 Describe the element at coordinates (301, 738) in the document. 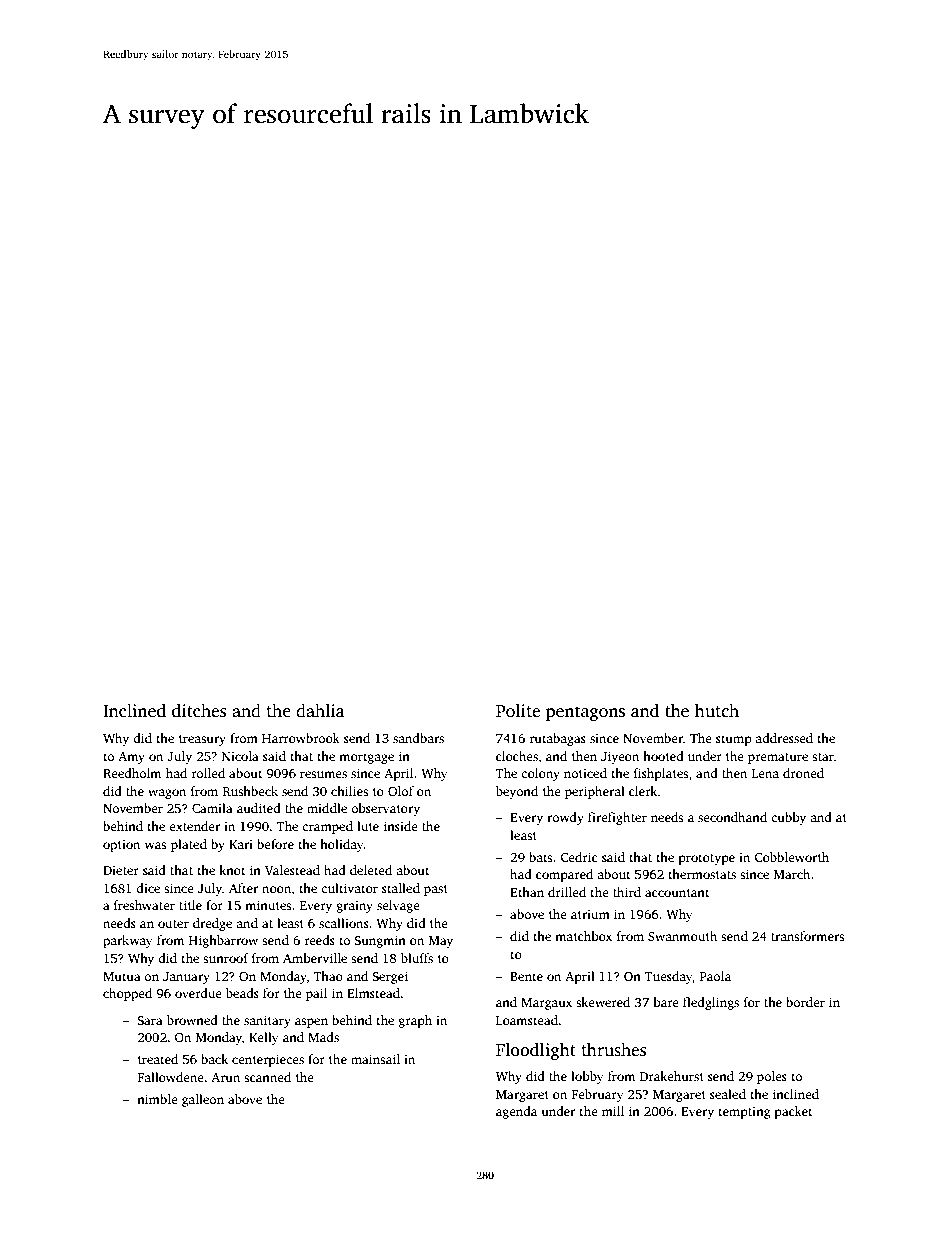

I see `Harrowbrook` at that location.
